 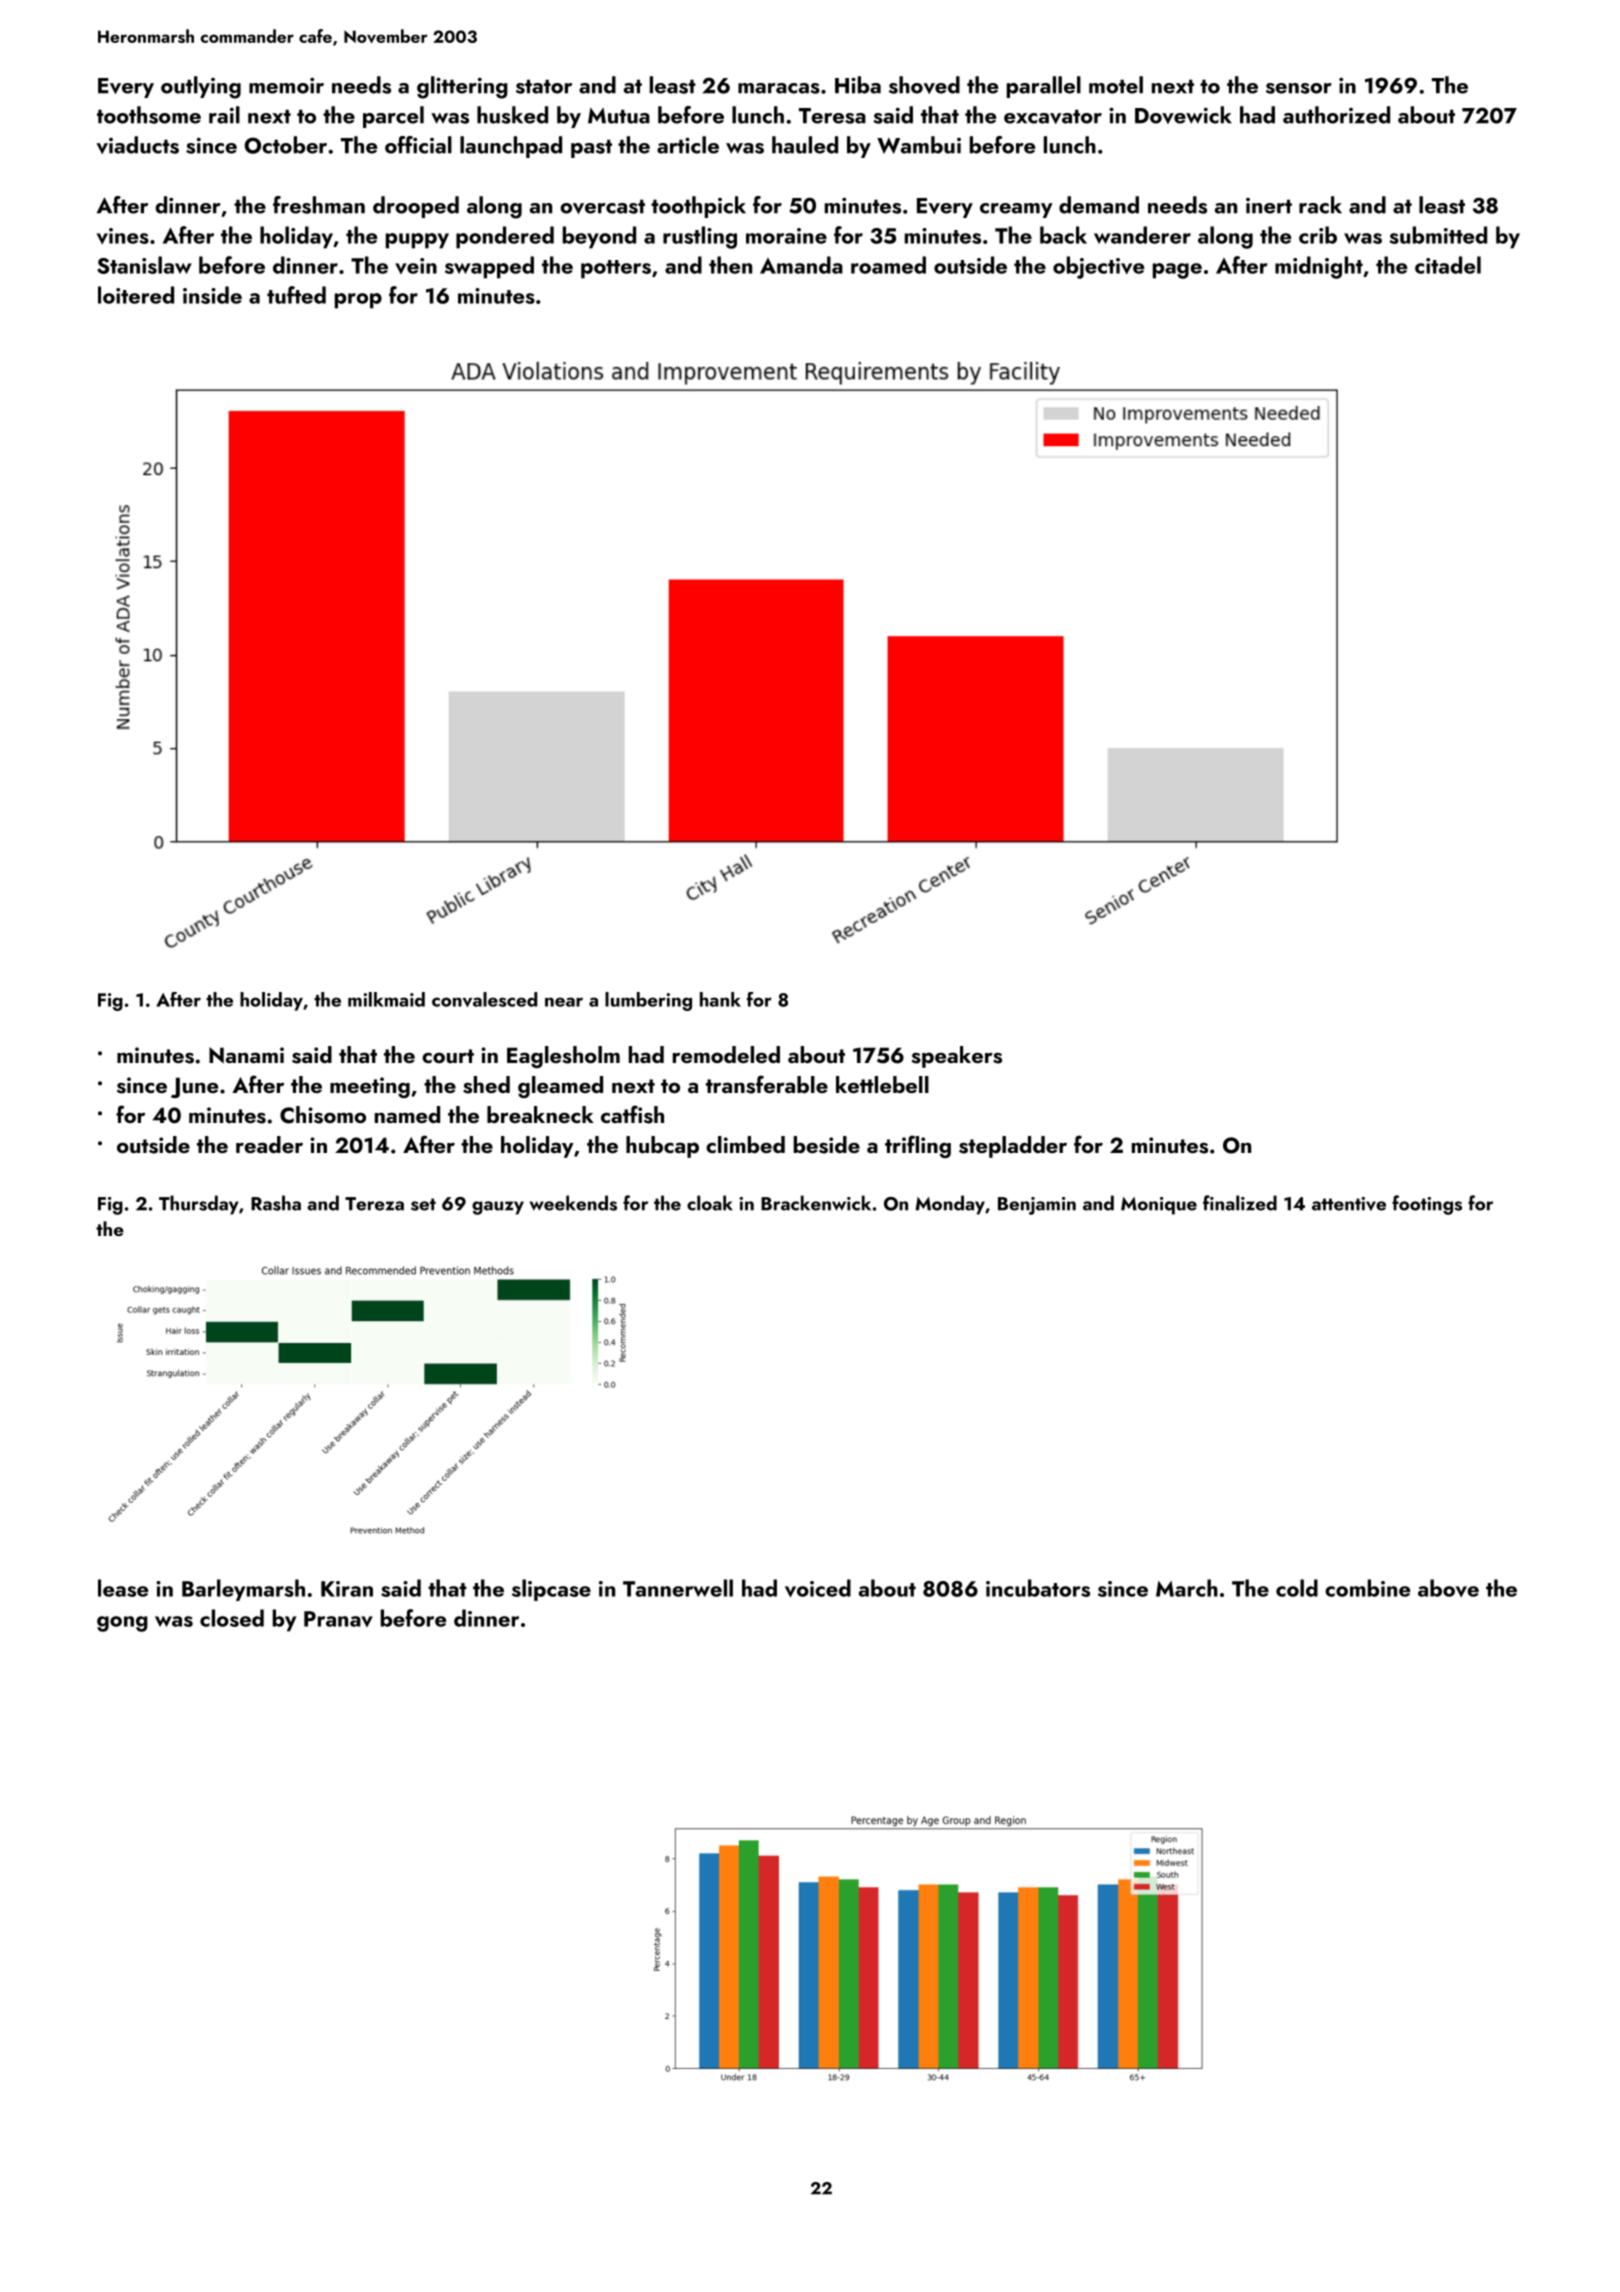 I want to click on stepladder, so click(x=1013, y=1147).
